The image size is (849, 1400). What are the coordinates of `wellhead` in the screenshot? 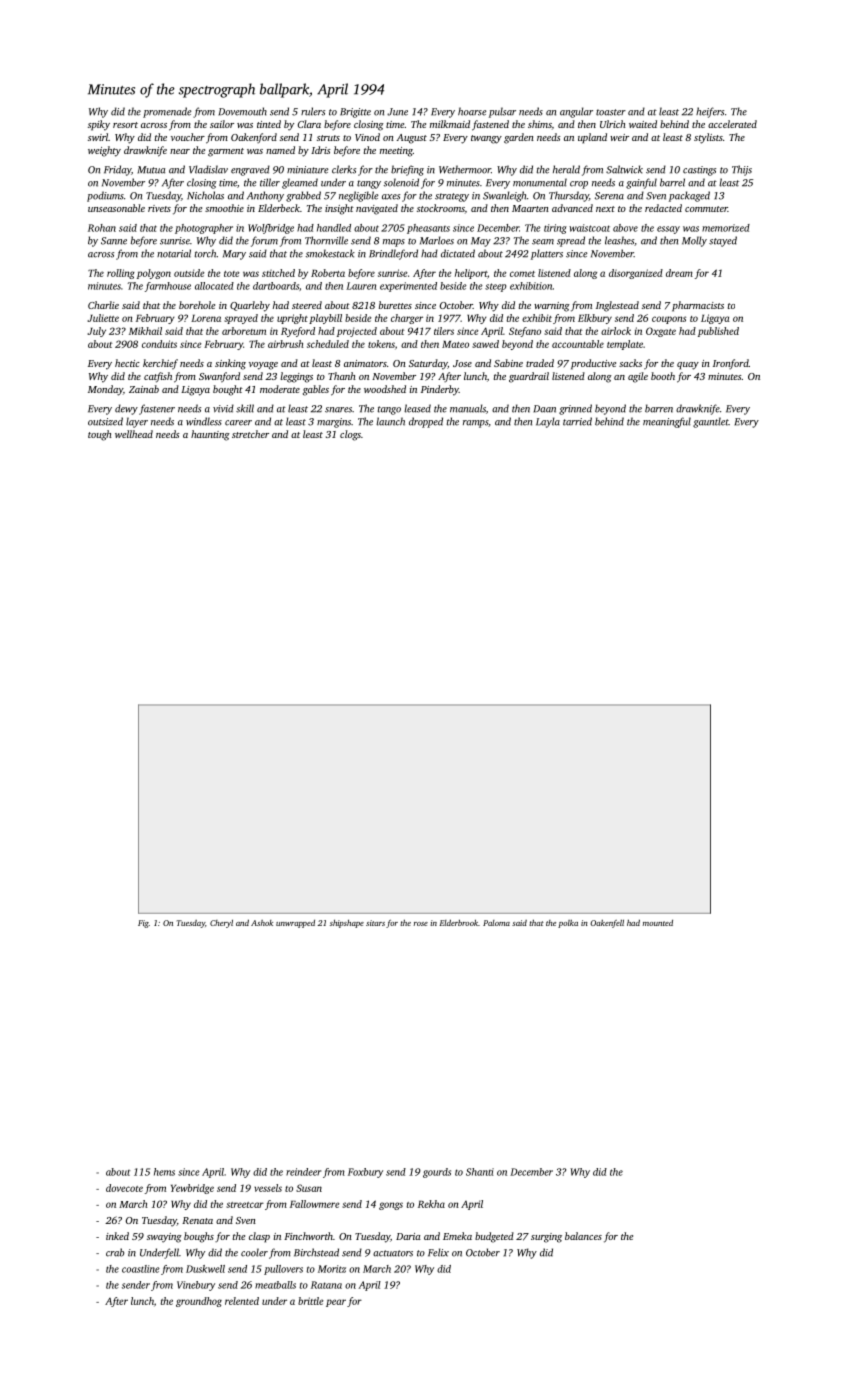 It's located at (134, 434).
